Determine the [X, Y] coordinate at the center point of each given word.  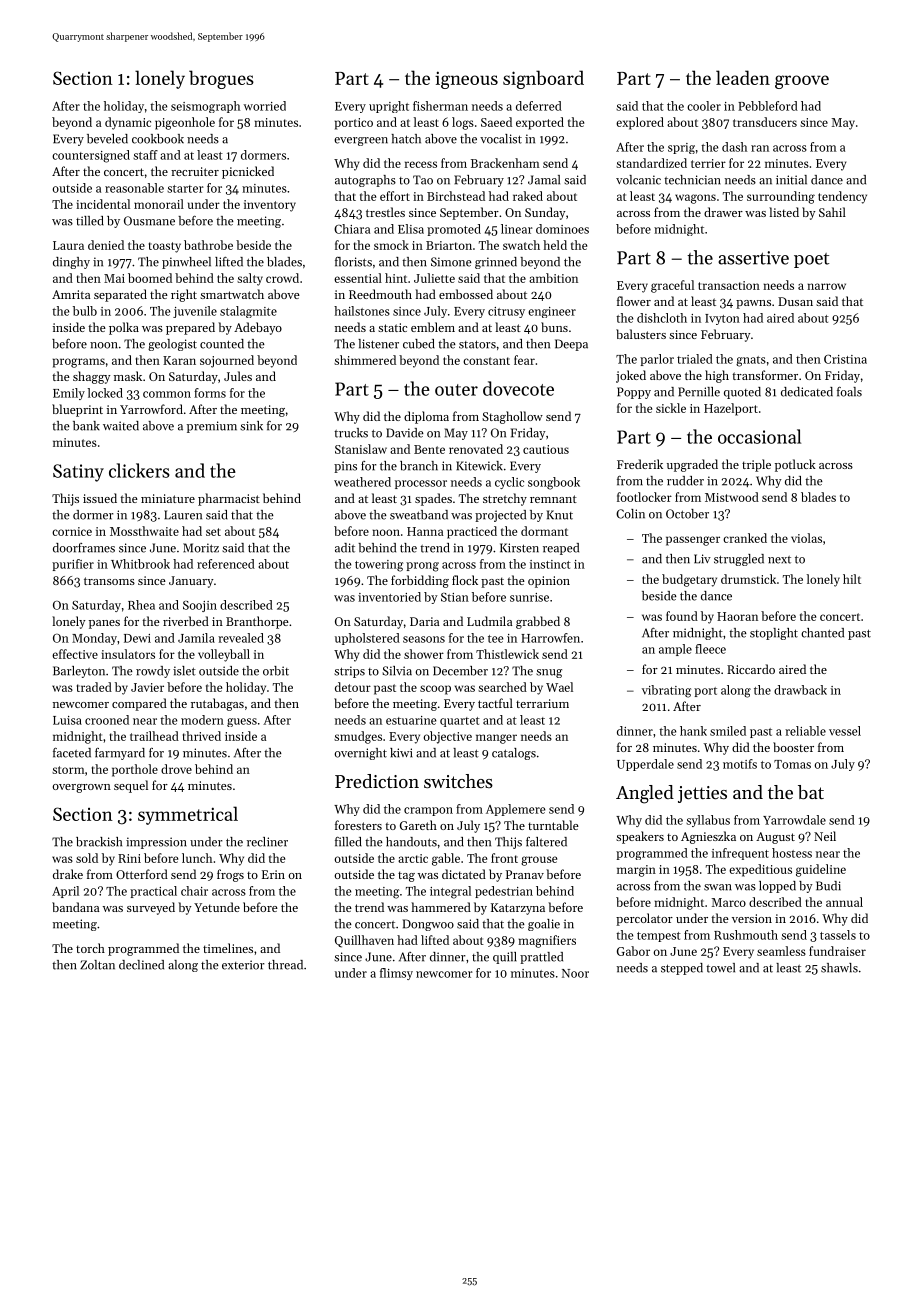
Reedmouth [380, 294]
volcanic [638, 180]
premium [212, 427]
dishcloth [662, 318]
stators [477, 344]
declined [141, 965]
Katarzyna [518, 909]
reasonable [134, 188]
